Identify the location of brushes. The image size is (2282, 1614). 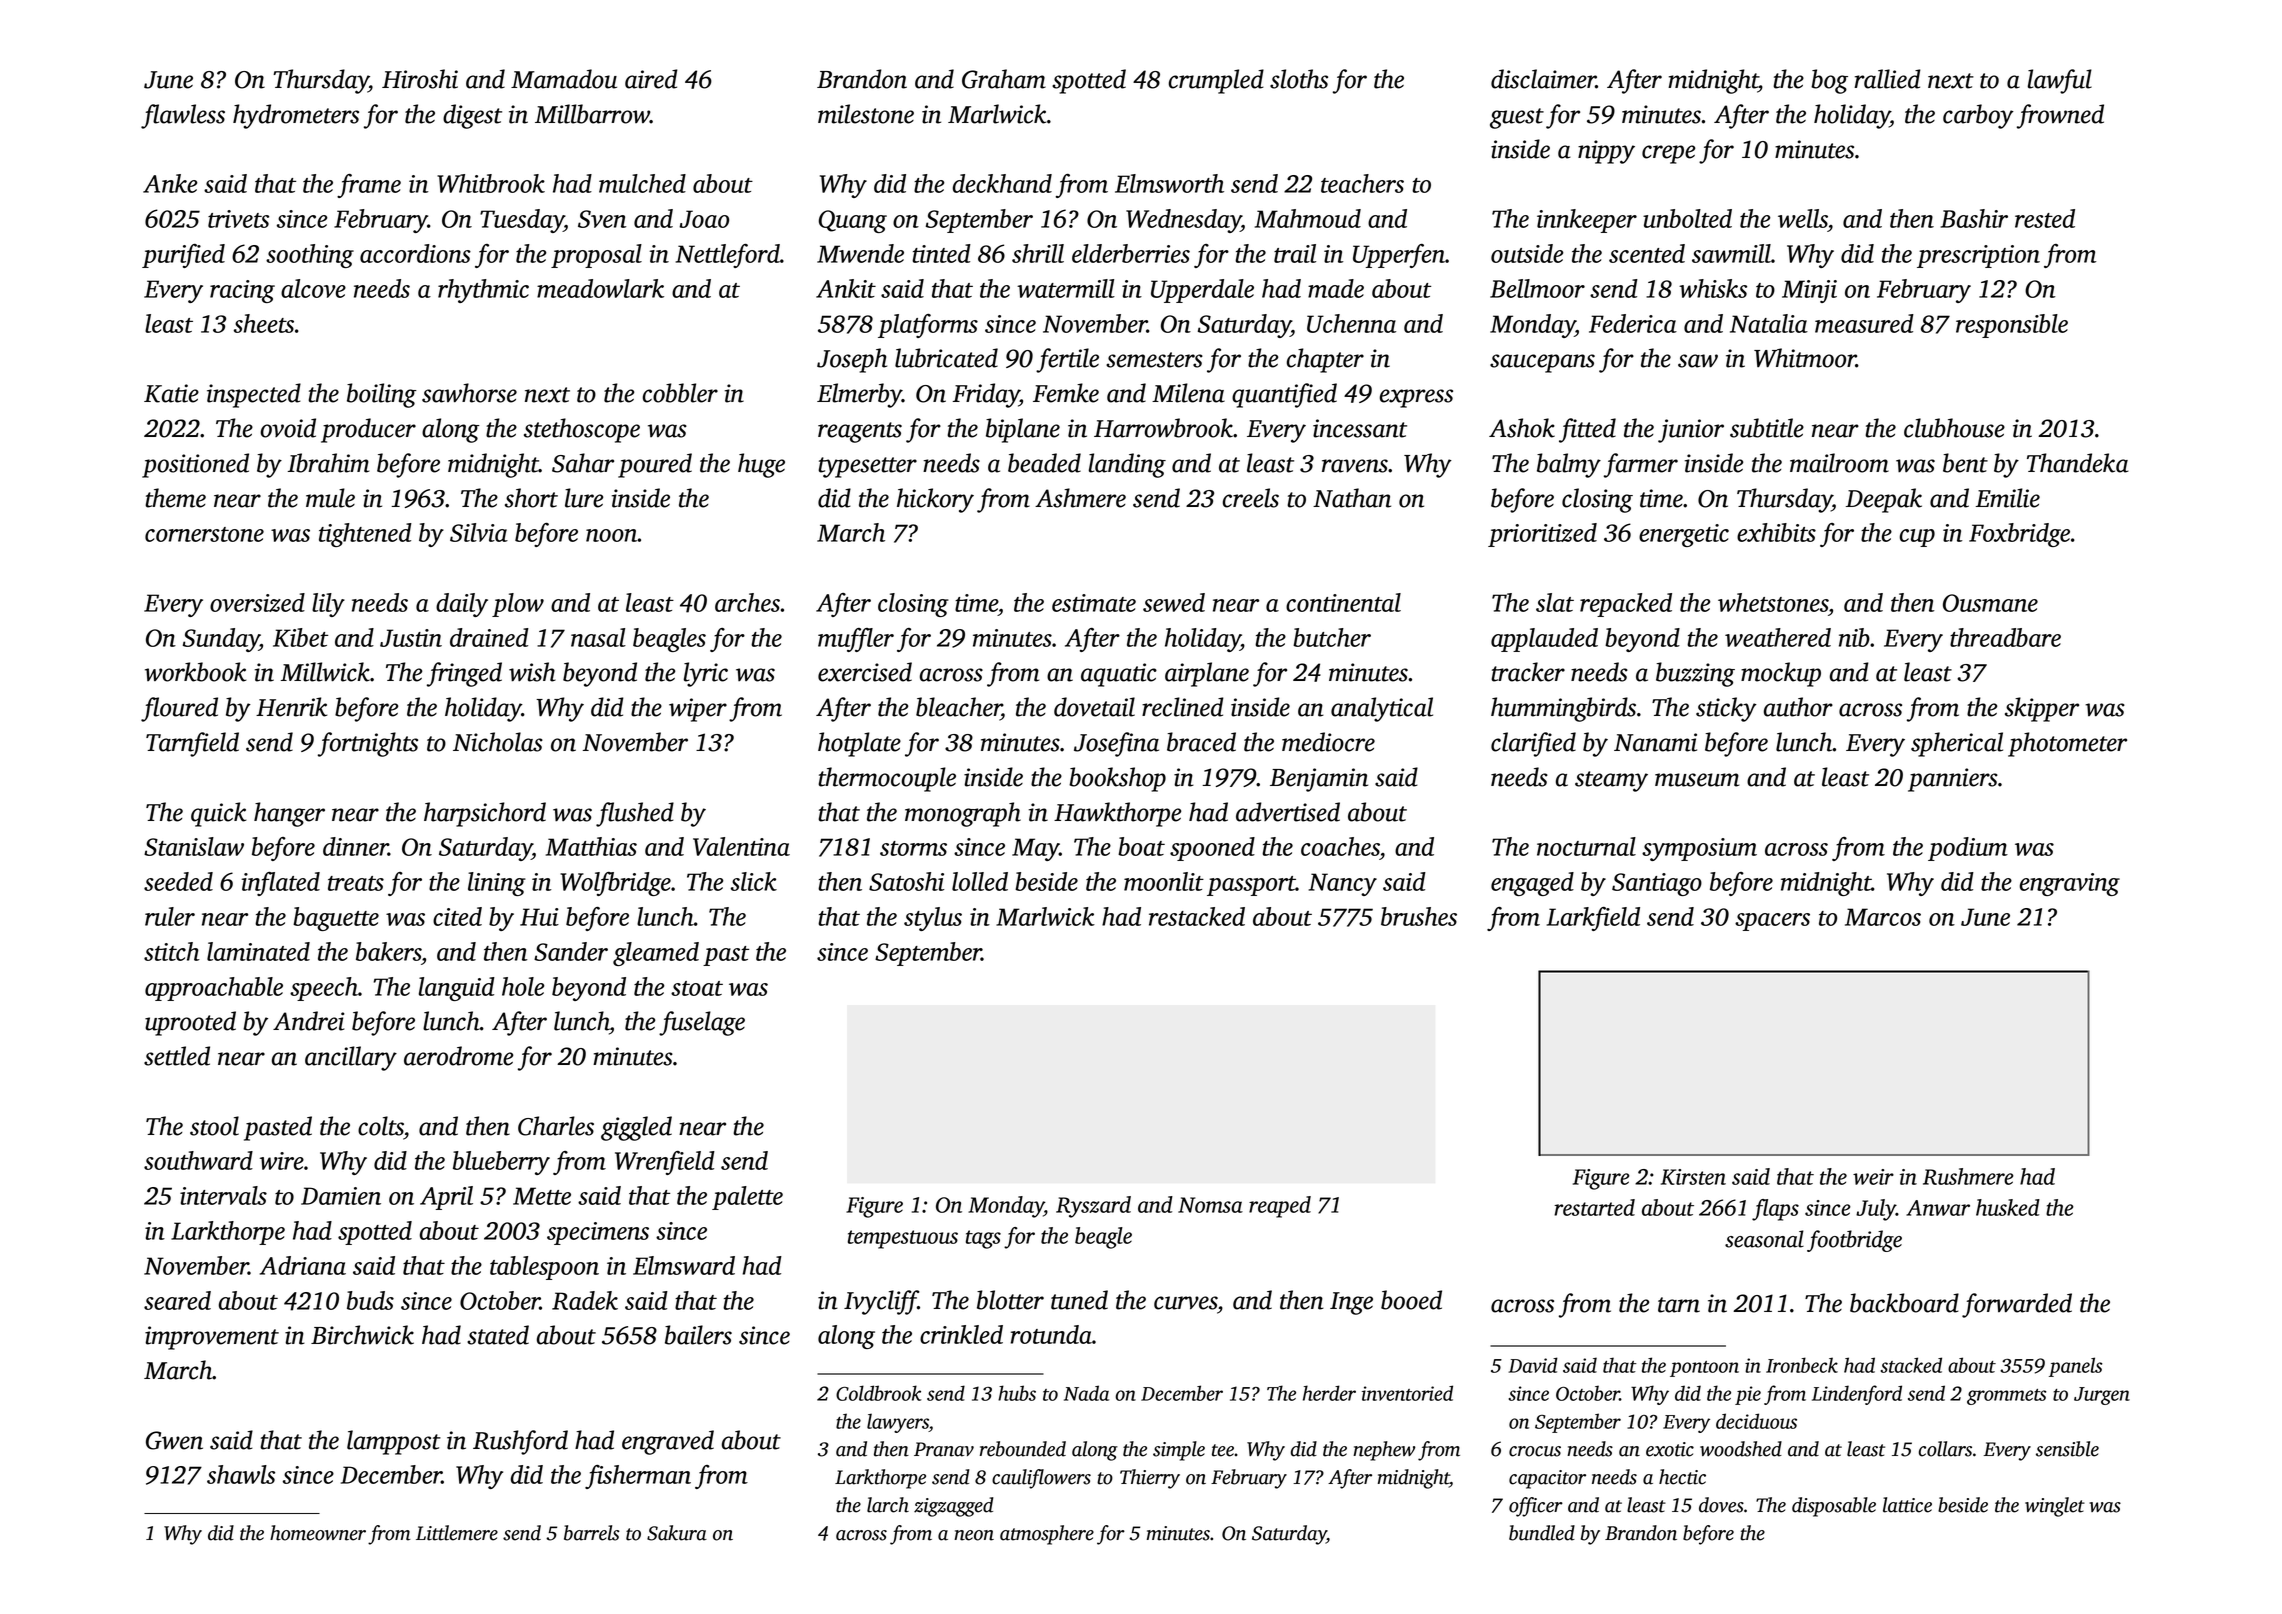
(1419, 916).
